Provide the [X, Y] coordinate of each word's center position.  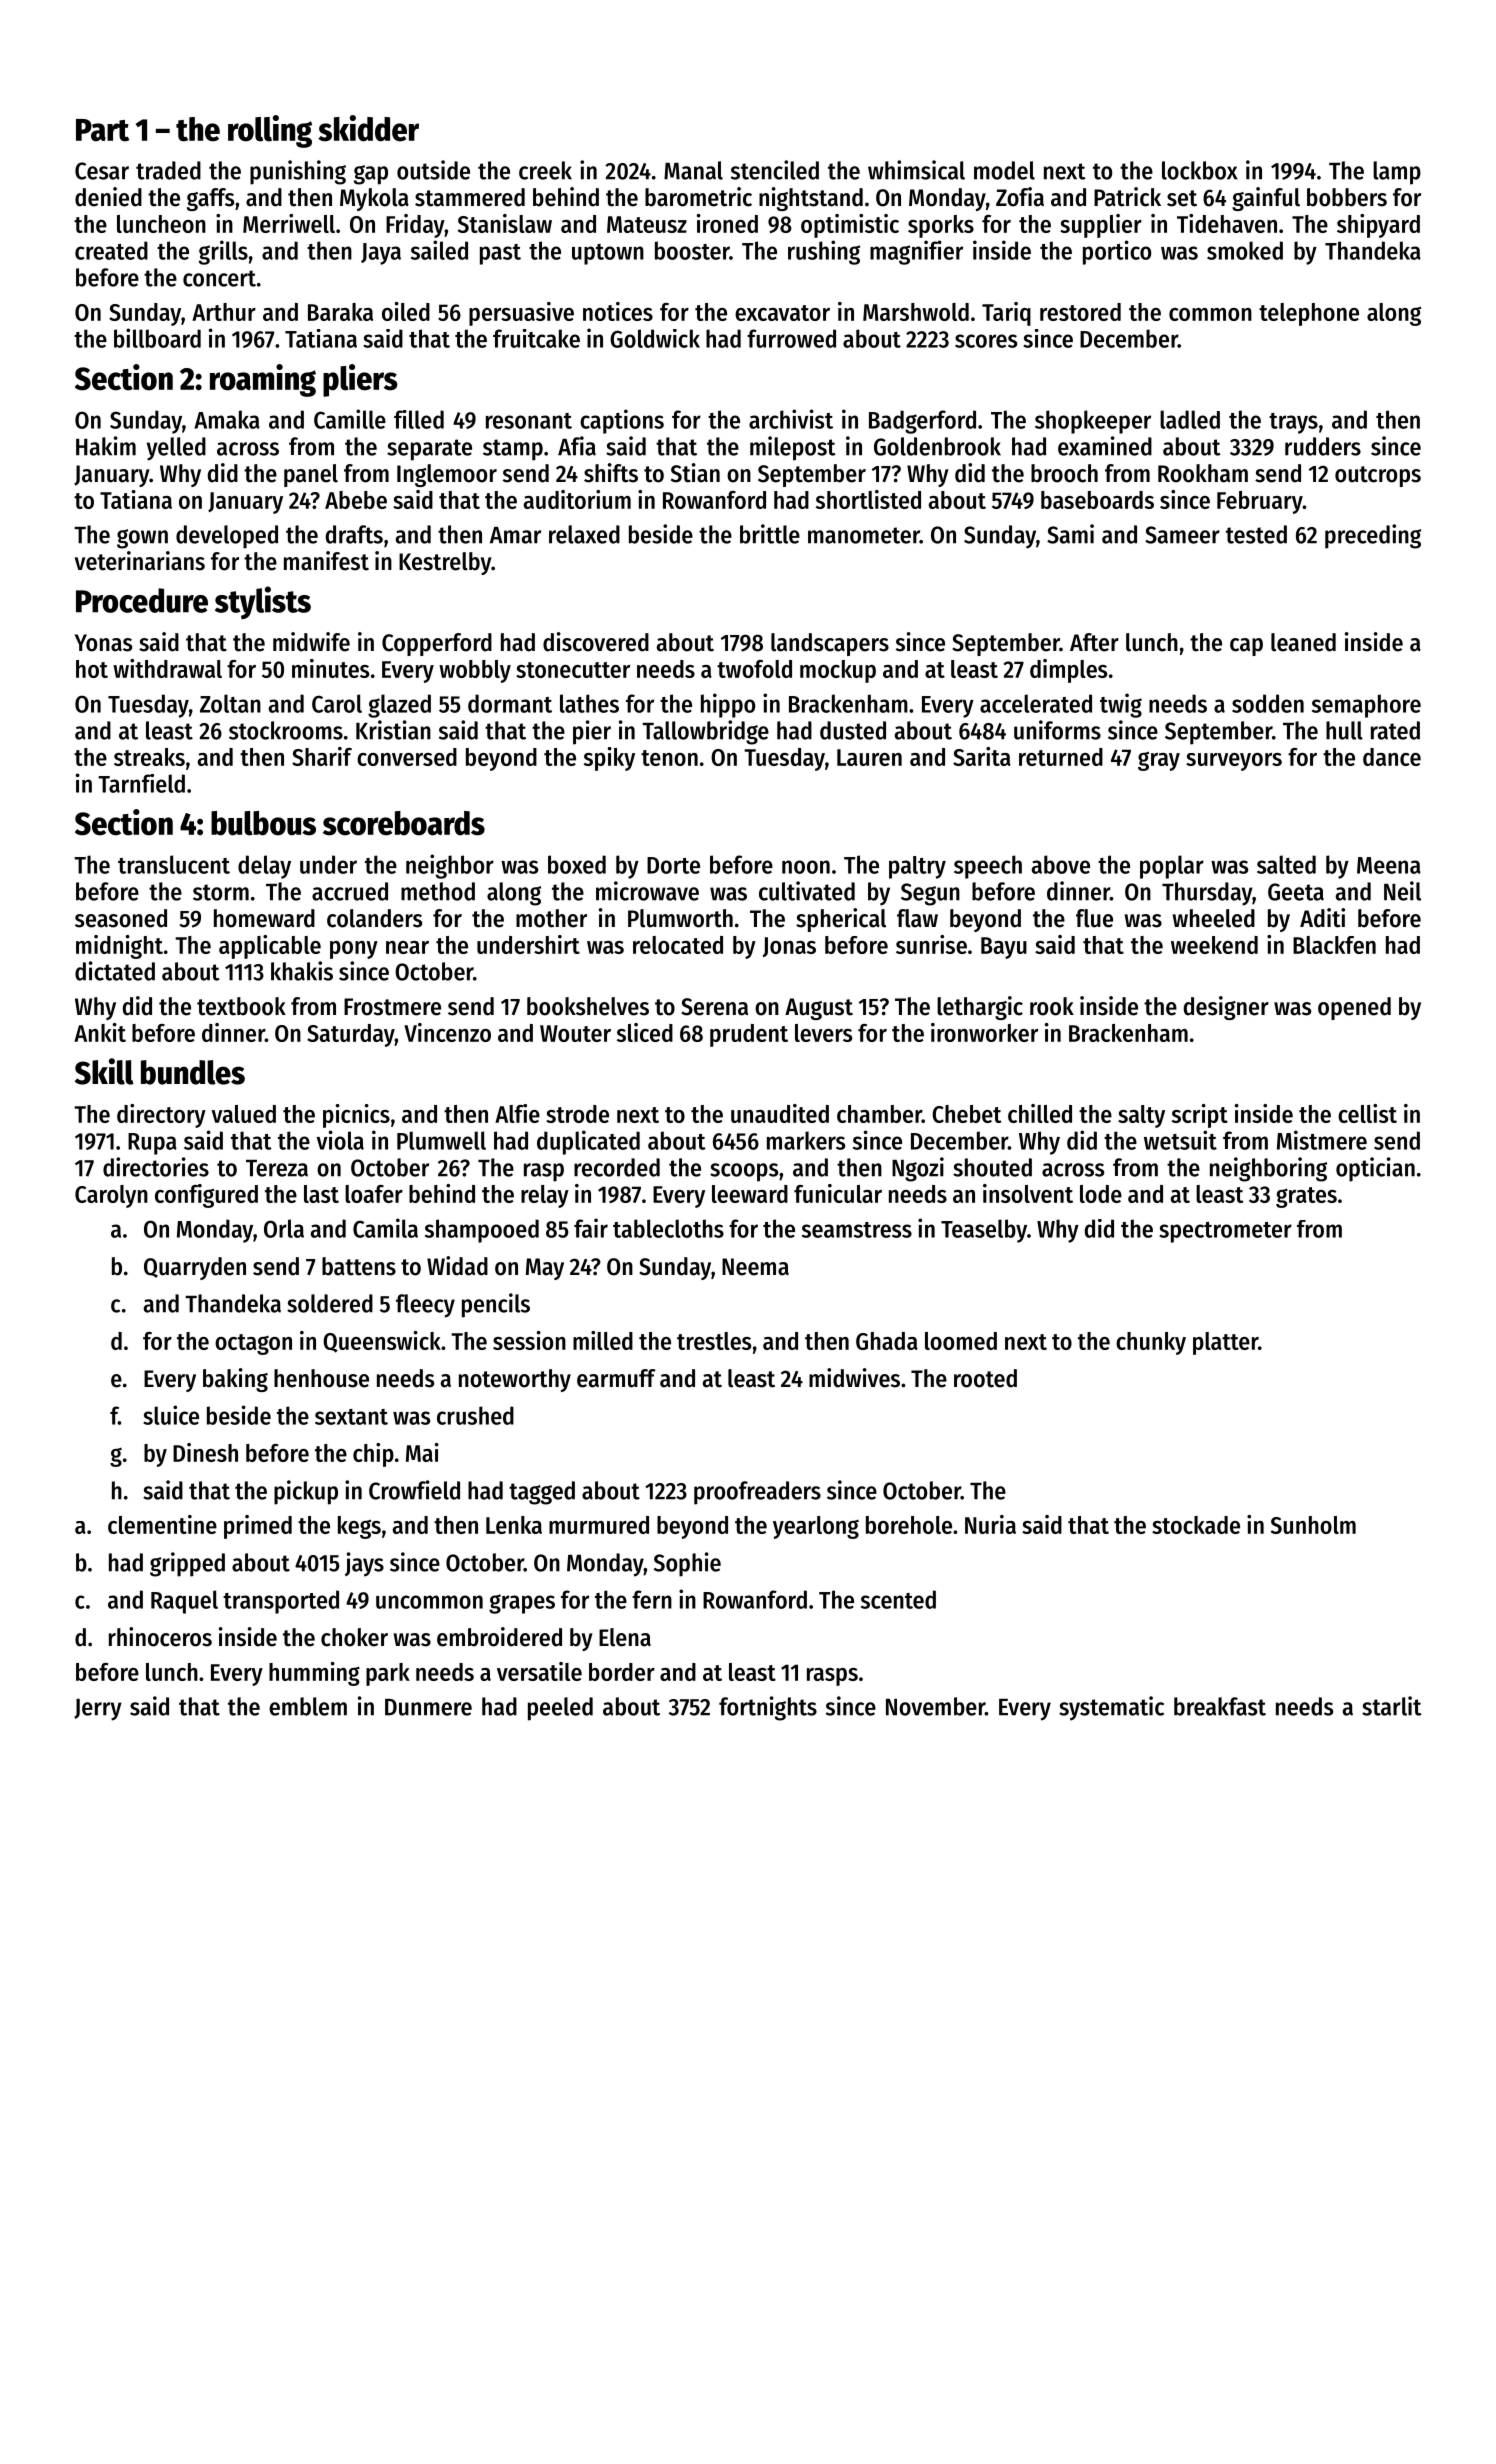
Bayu [1004, 948]
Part [102, 130]
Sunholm [1313, 1525]
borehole [909, 1525]
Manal [693, 170]
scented [898, 1599]
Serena [714, 1007]
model [1004, 170]
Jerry [98, 1710]
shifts [611, 473]
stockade [1196, 1525]
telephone [1309, 314]
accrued [350, 891]
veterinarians [140, 561]
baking [235, 1380]
